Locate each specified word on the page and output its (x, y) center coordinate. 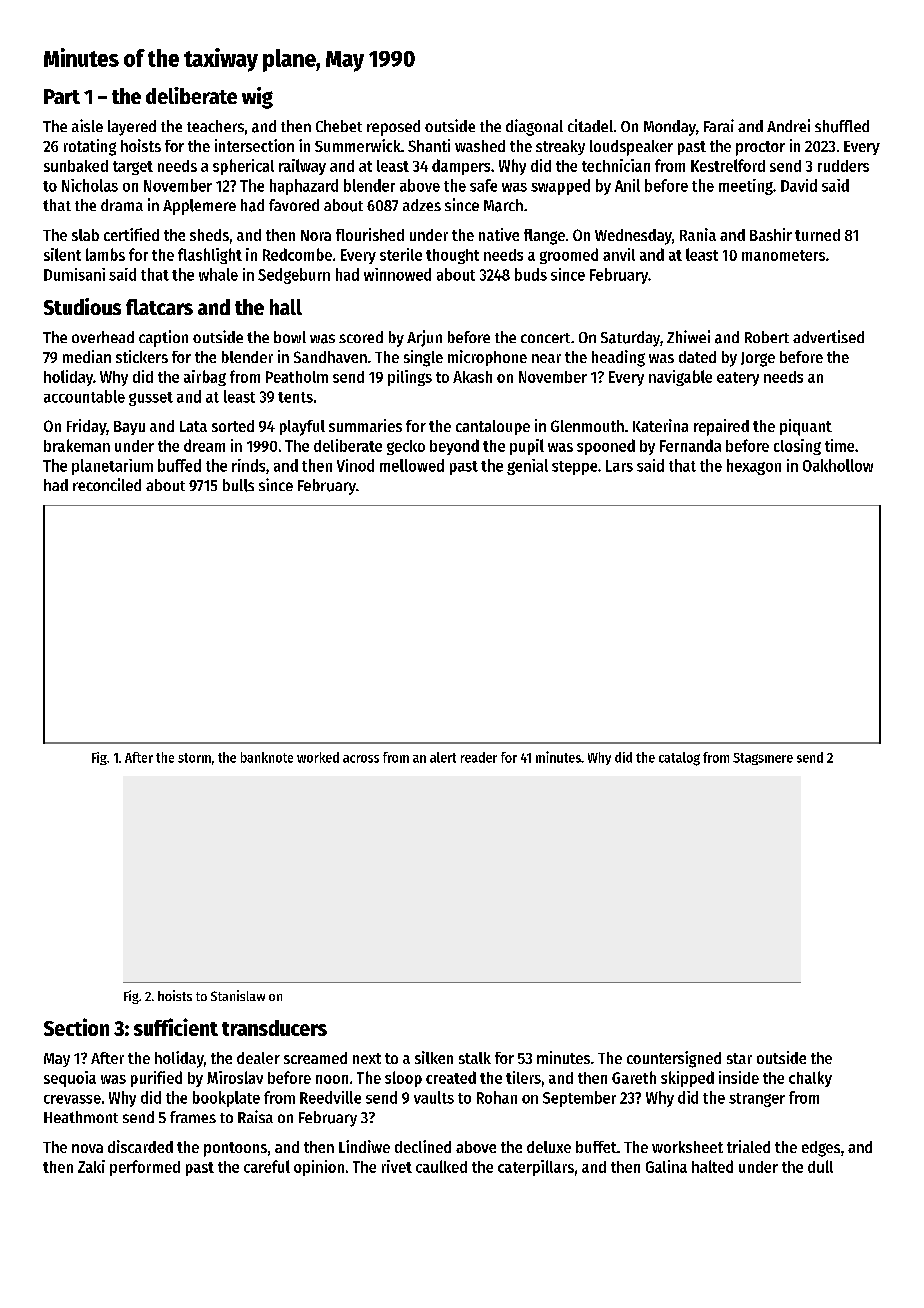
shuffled (842, 126)
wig (257, 98)
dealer (258, 1058)
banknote (267, 757)
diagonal (534, 127)
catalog (679, 759)
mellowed (412, 465)
